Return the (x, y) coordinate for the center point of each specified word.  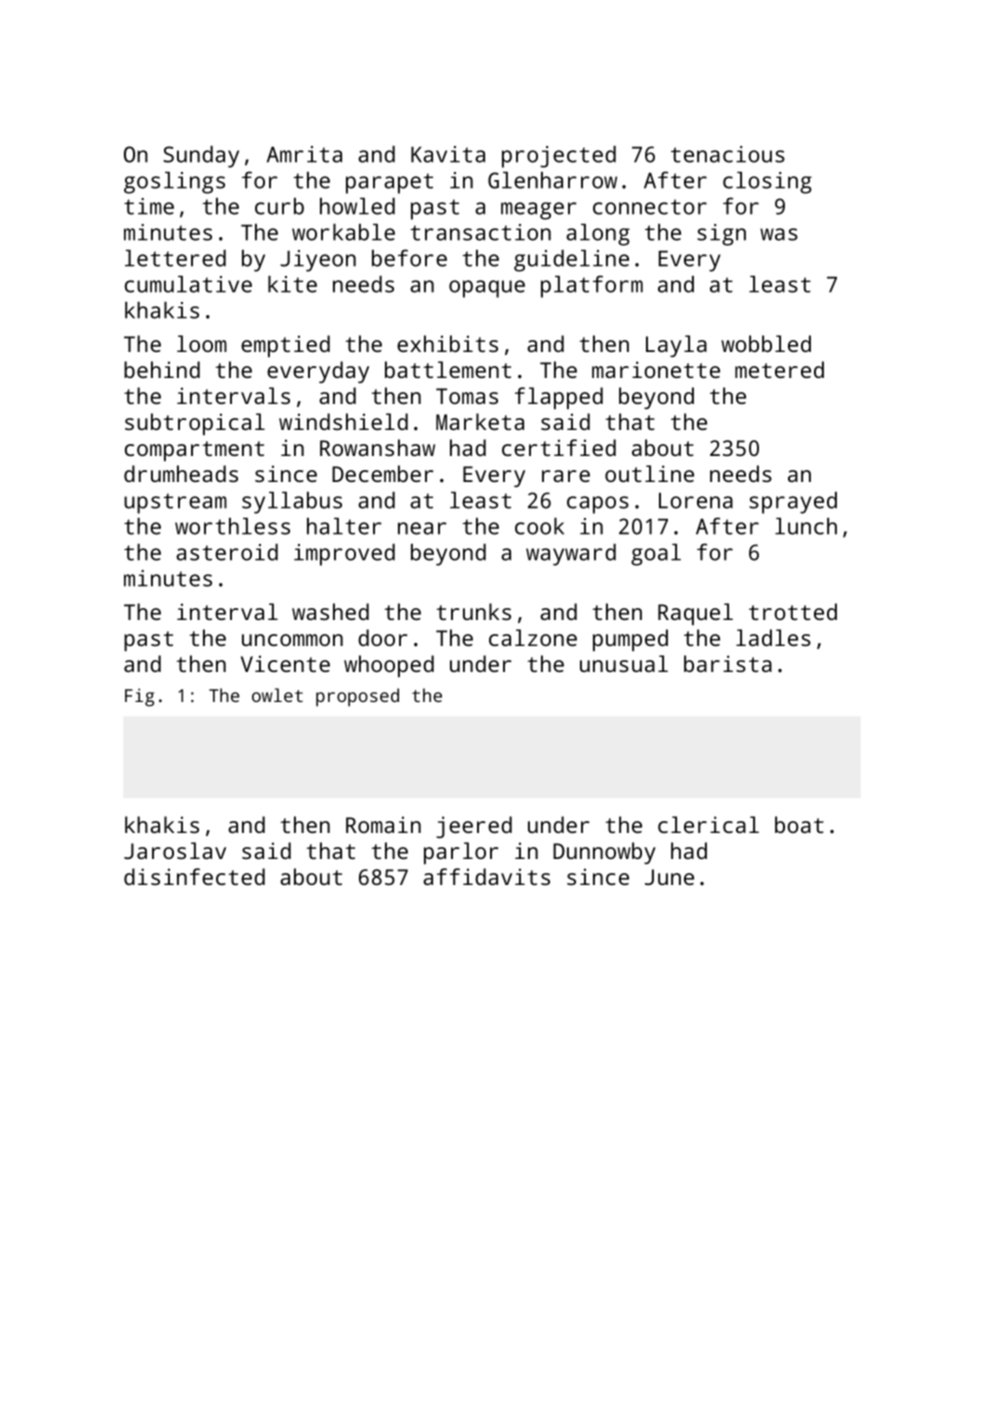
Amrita (304, 154)
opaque (487, 289)
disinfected (194, 876)
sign (721, 235)
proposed (357, 697)
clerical (708, 824)
